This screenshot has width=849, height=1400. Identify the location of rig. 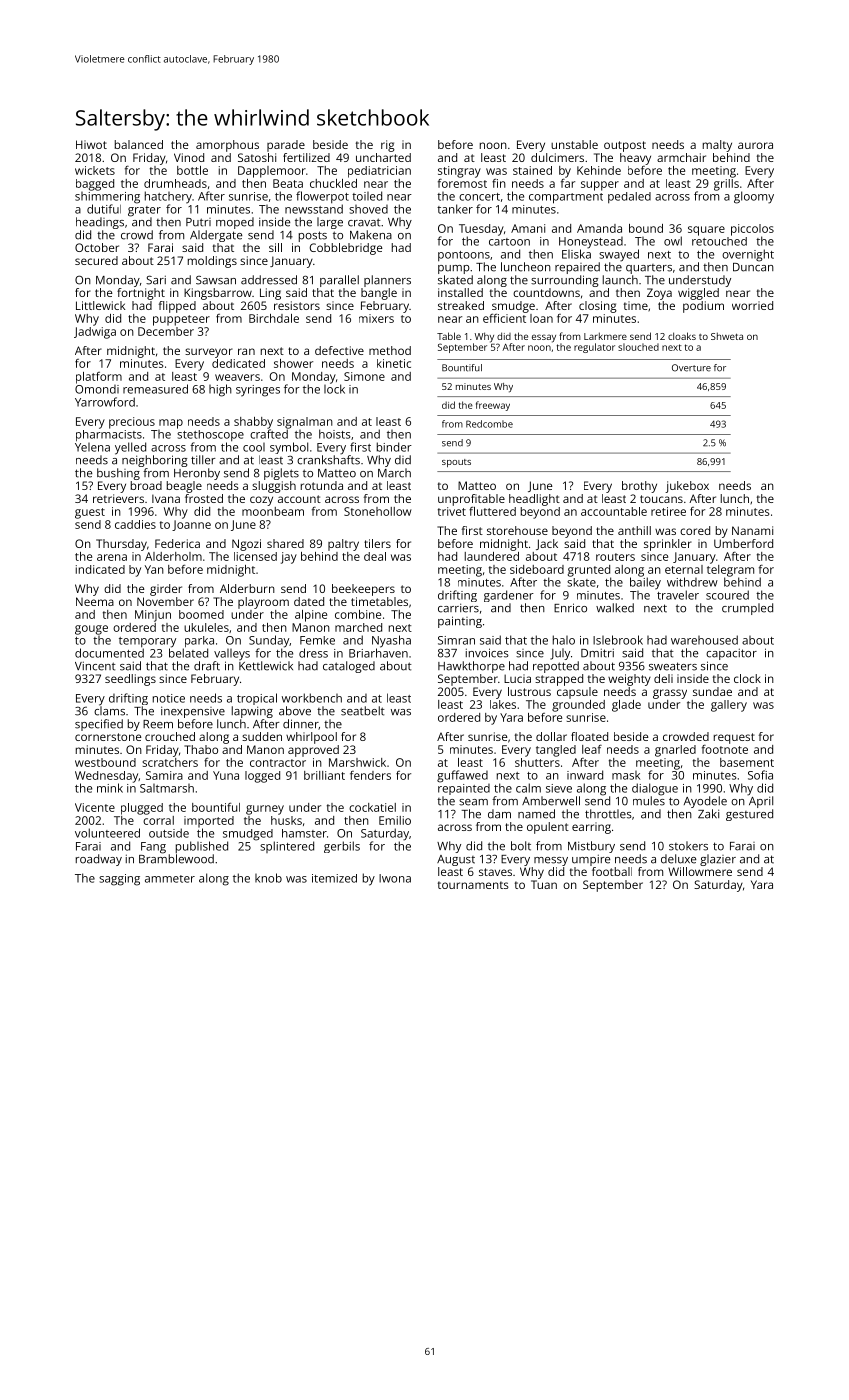
(388, 146).
